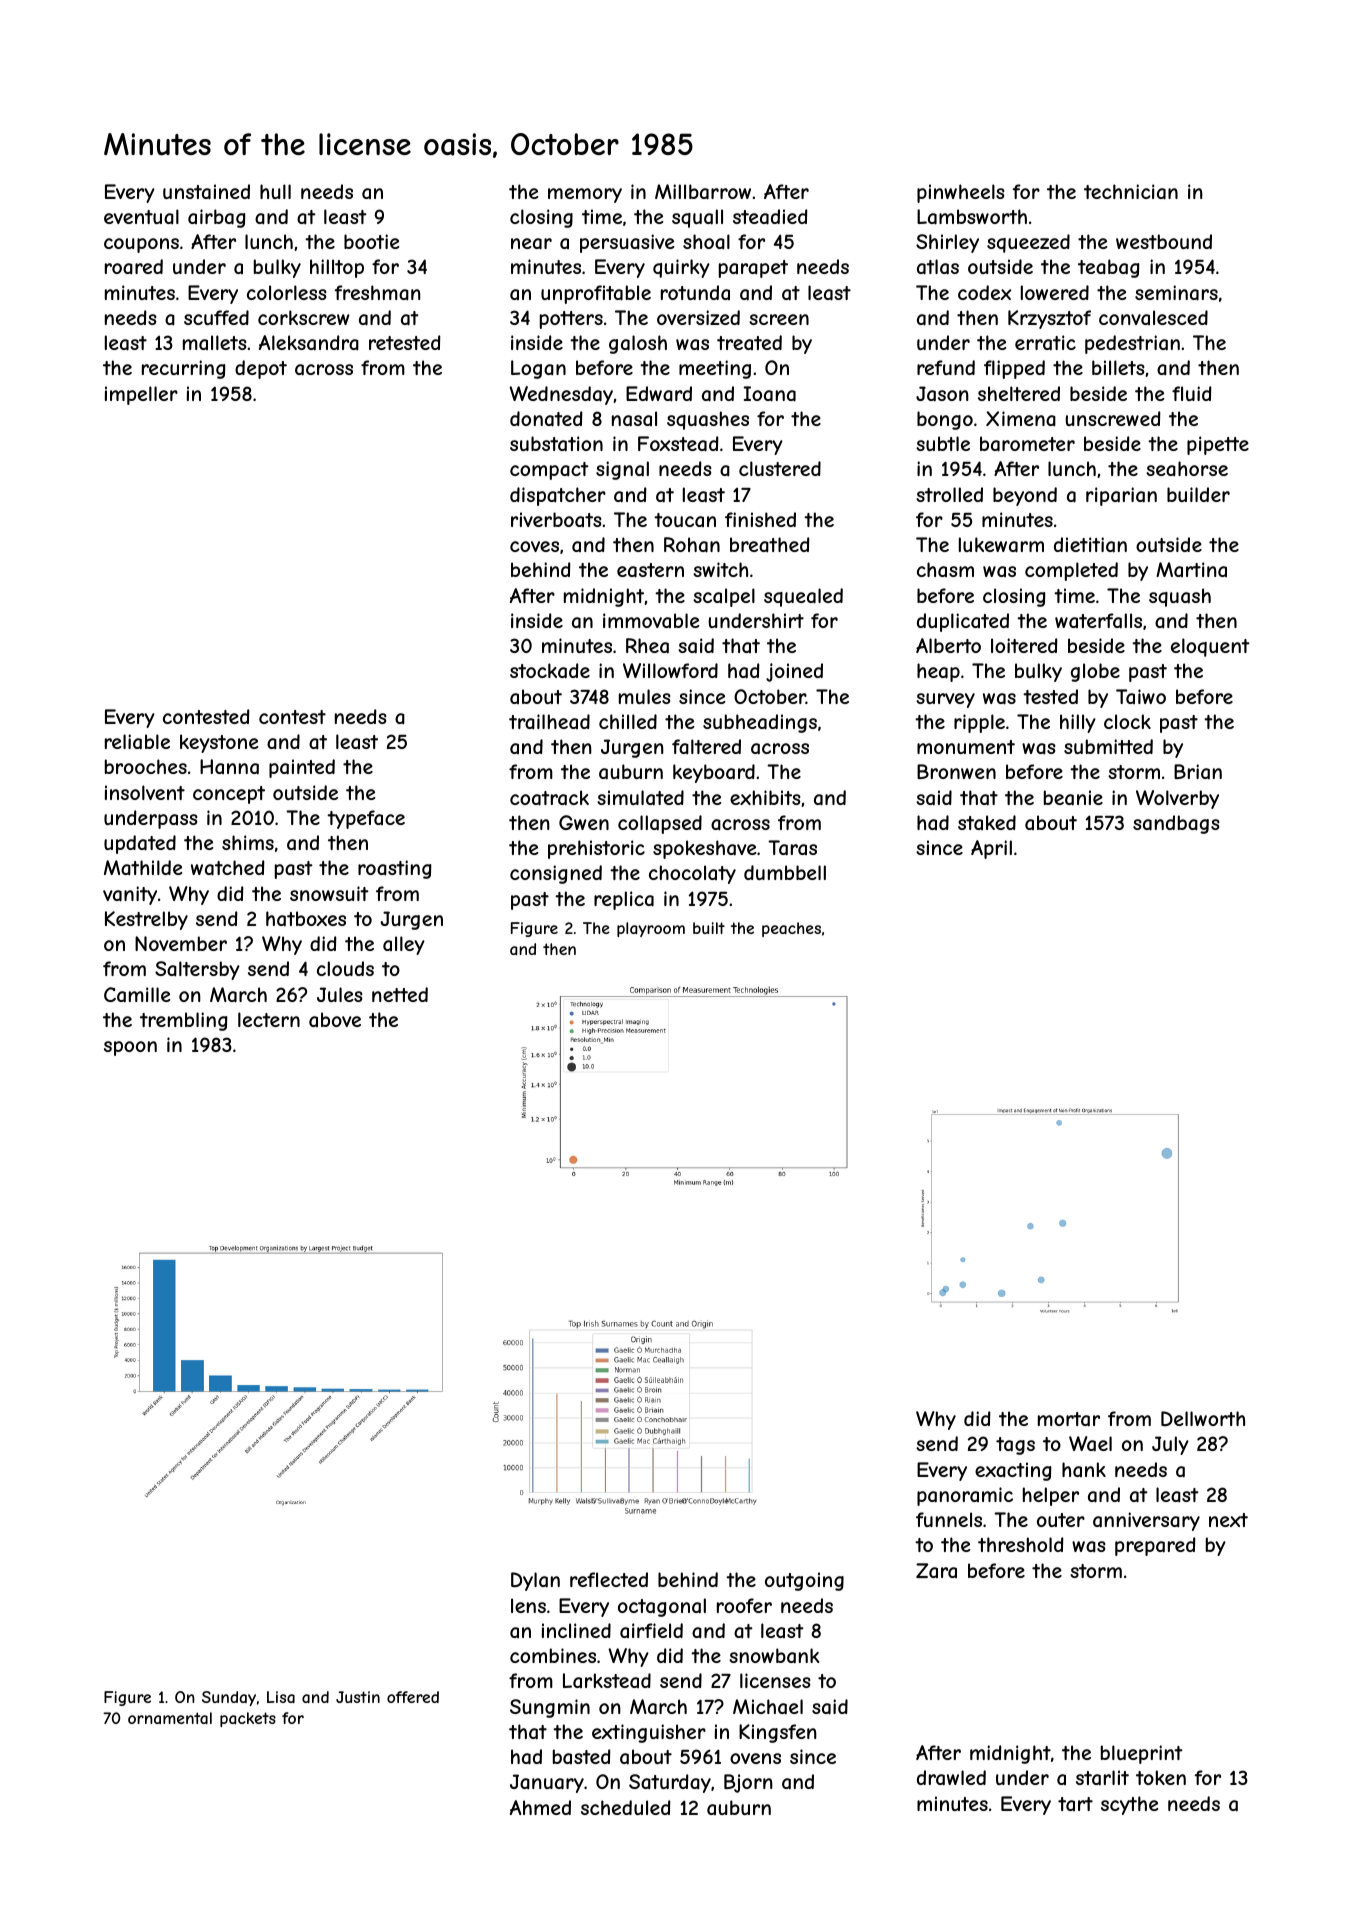  Describe the element at coordinates (1024, 645) in the screenshot. I see `loitered` at that location.
